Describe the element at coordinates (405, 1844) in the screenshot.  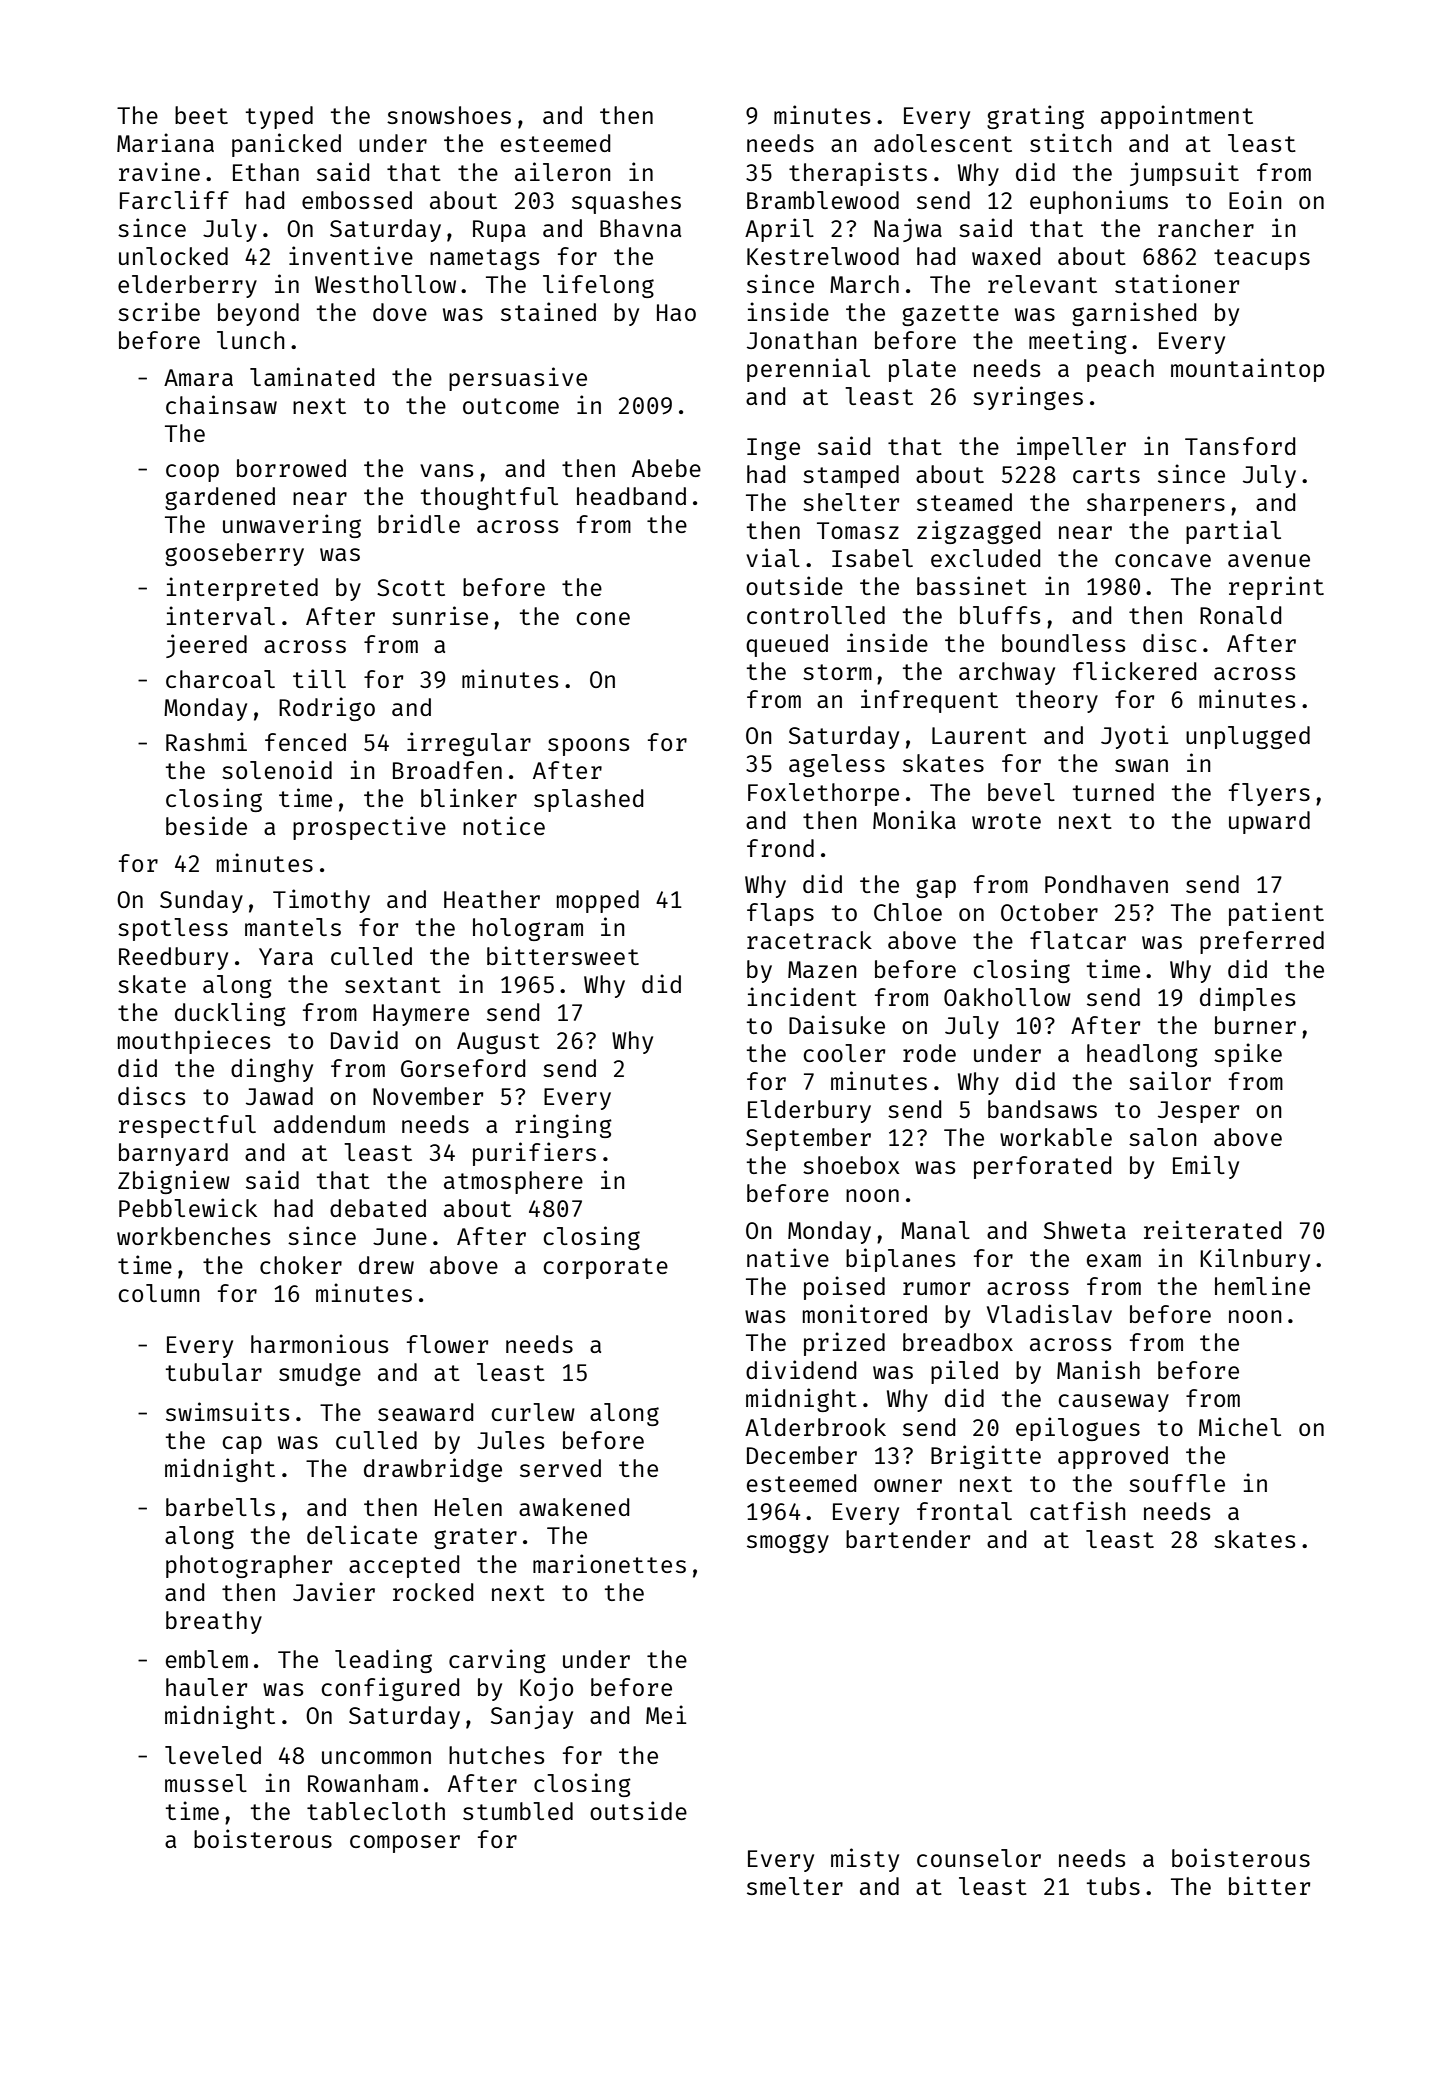
I see `composer` at that location.
